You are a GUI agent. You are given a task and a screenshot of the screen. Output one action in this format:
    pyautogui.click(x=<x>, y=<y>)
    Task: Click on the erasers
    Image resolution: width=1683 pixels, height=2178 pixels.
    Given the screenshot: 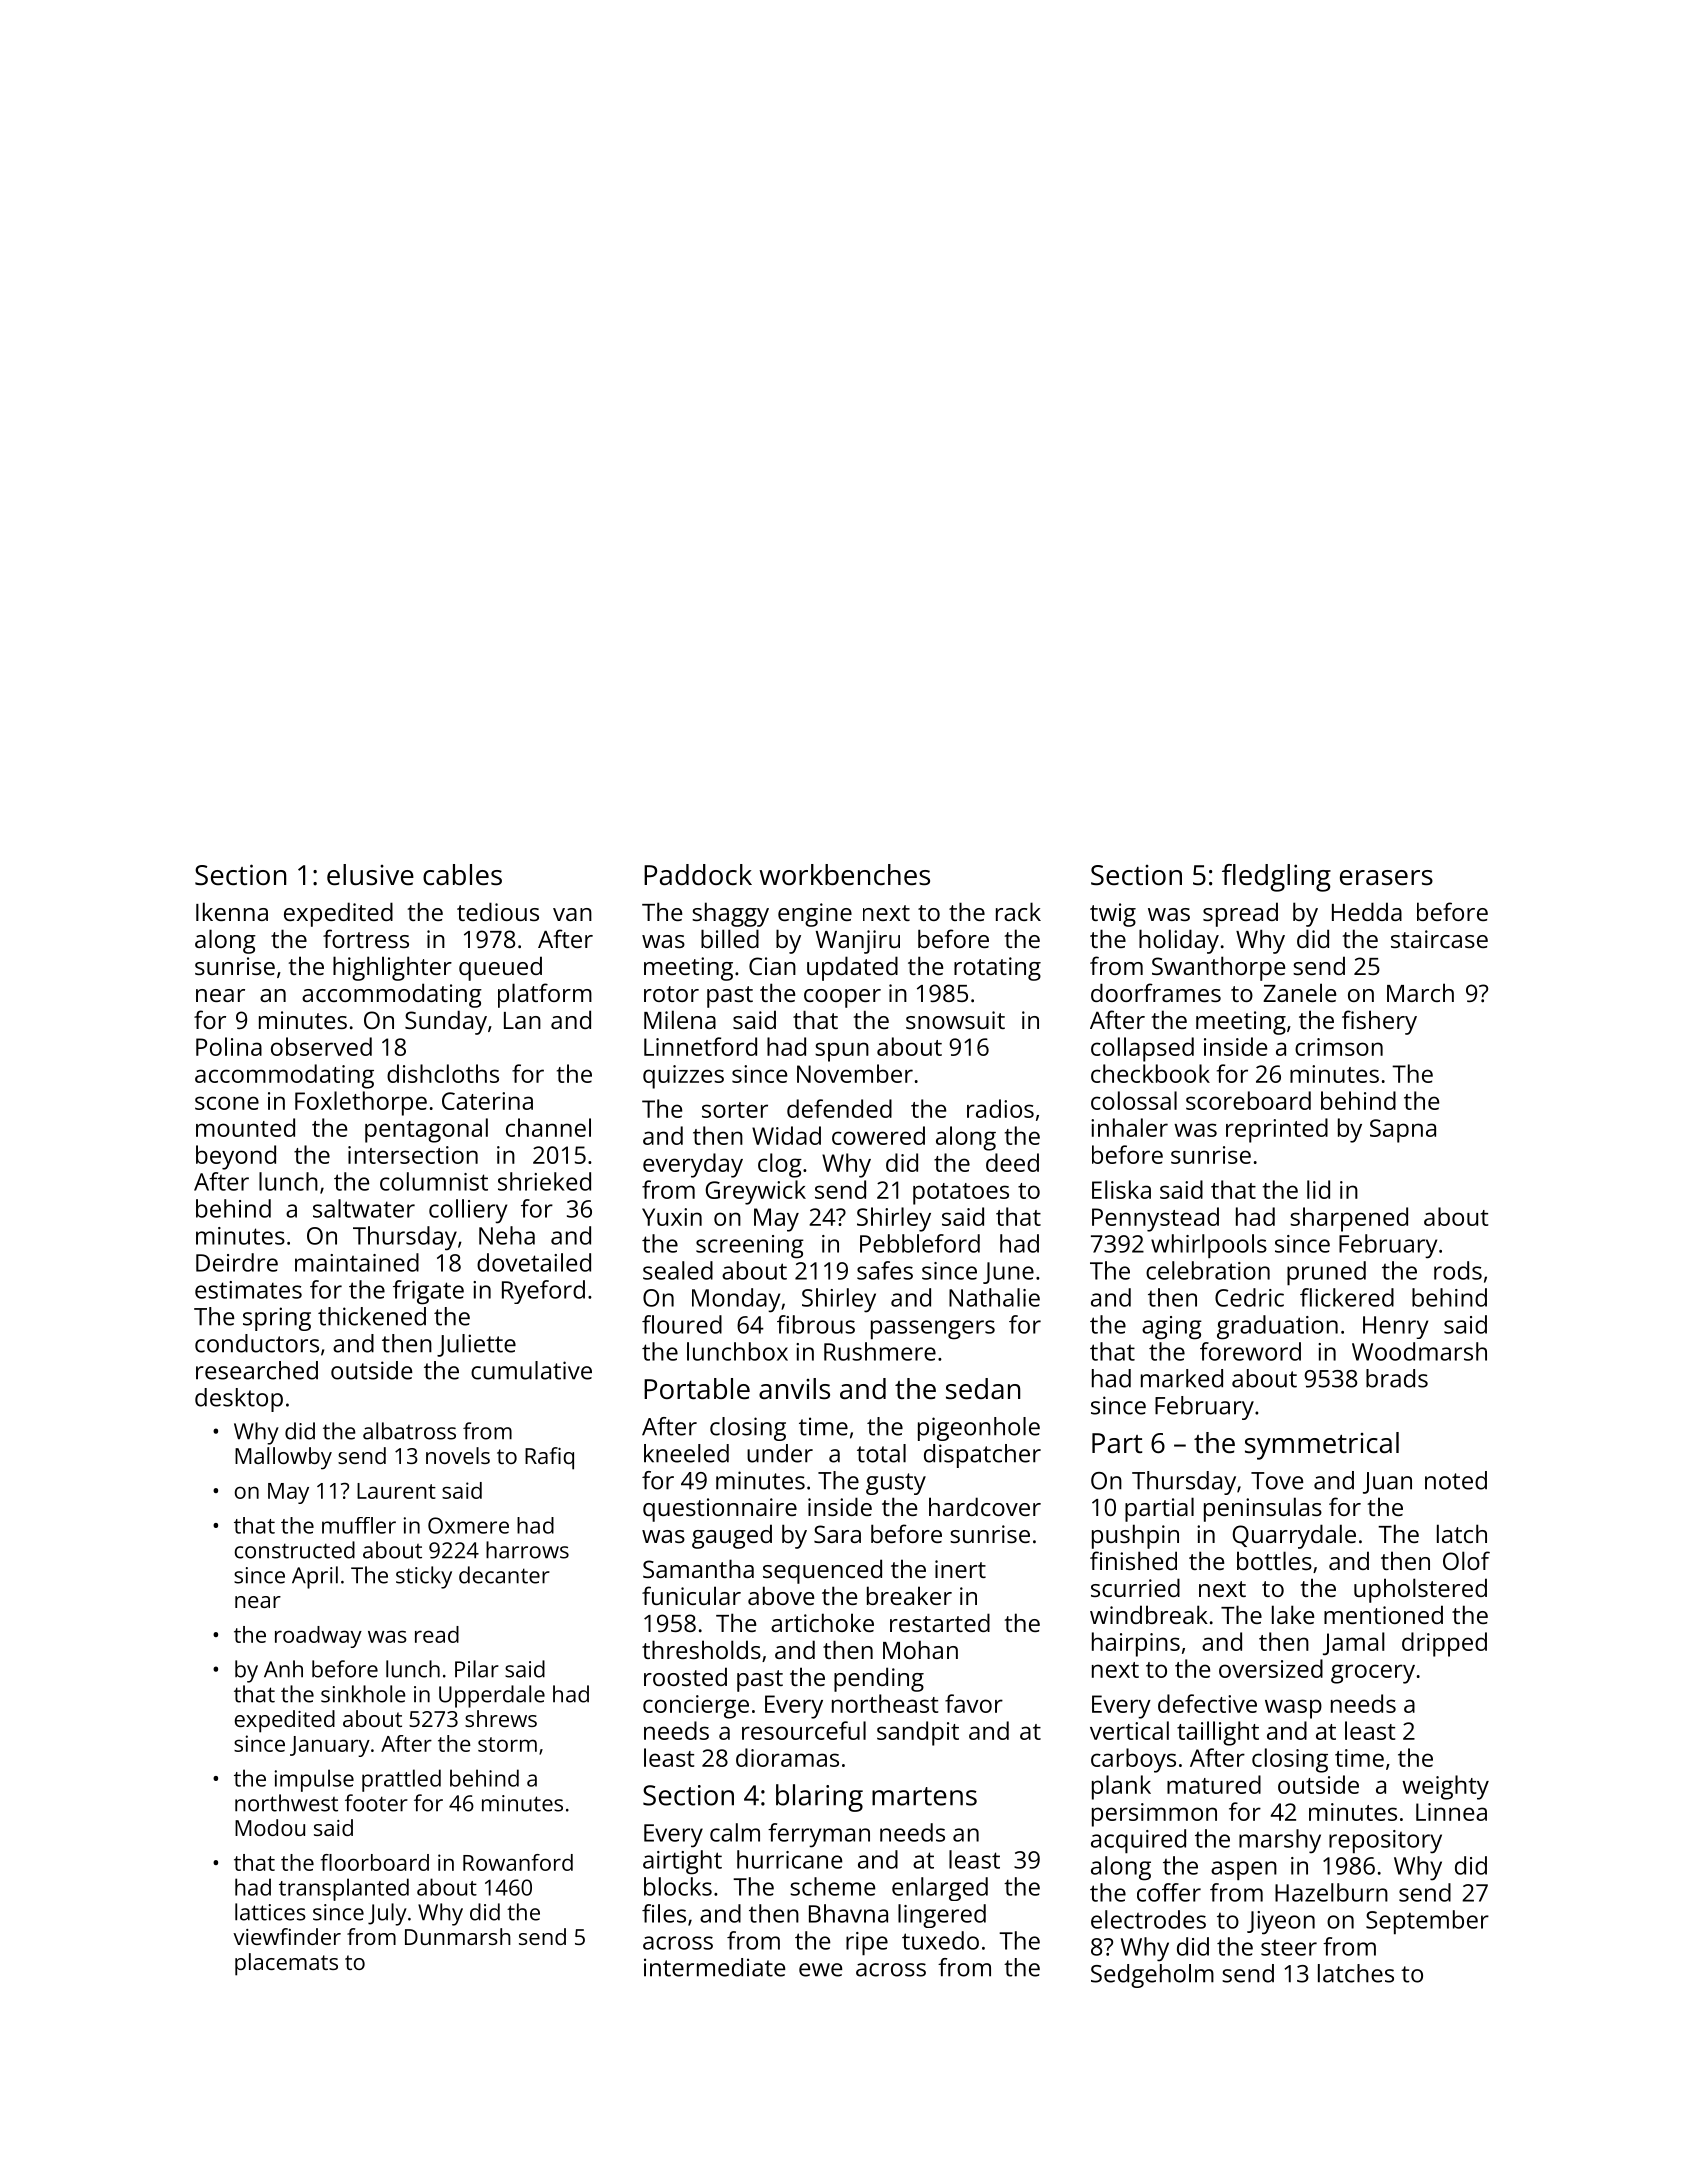 What is the action you would take?
    pyautogui.click(x=1386, y=878)
